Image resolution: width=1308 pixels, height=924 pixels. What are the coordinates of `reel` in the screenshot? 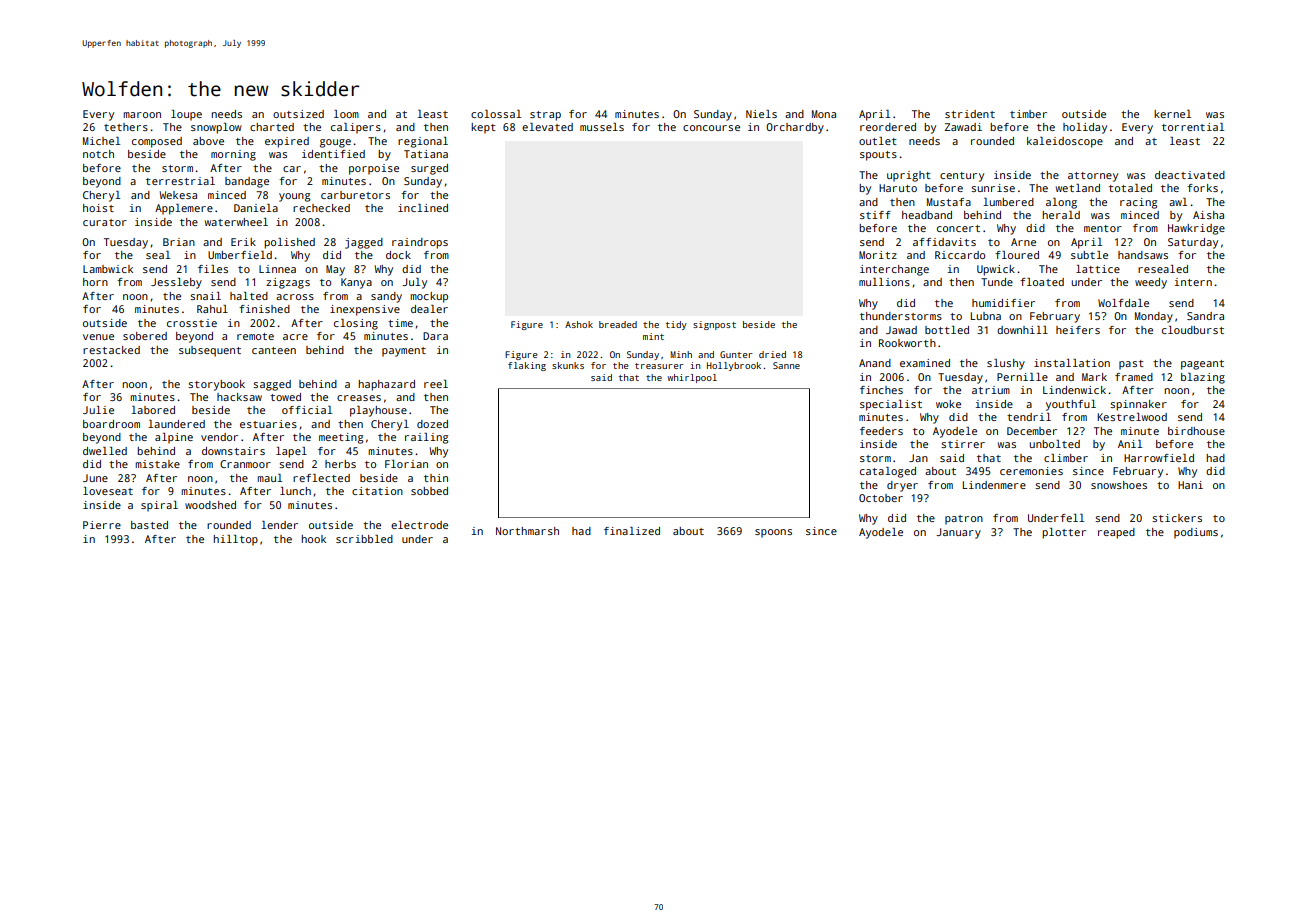 It's located at (436, 384).
